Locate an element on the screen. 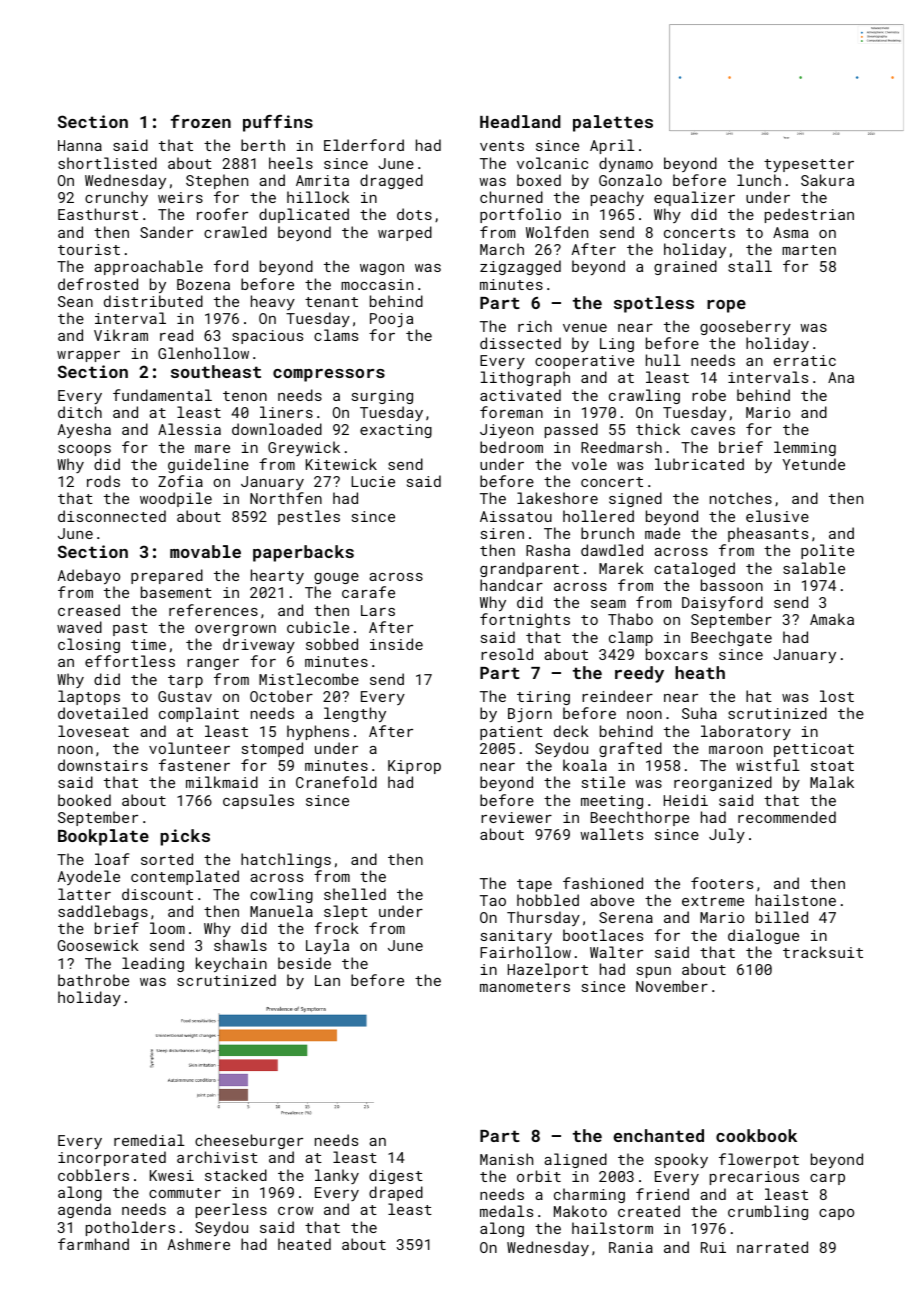 The width and height of the screenshot is (924, 1314). medals is located at coordinates (506, 1211).
